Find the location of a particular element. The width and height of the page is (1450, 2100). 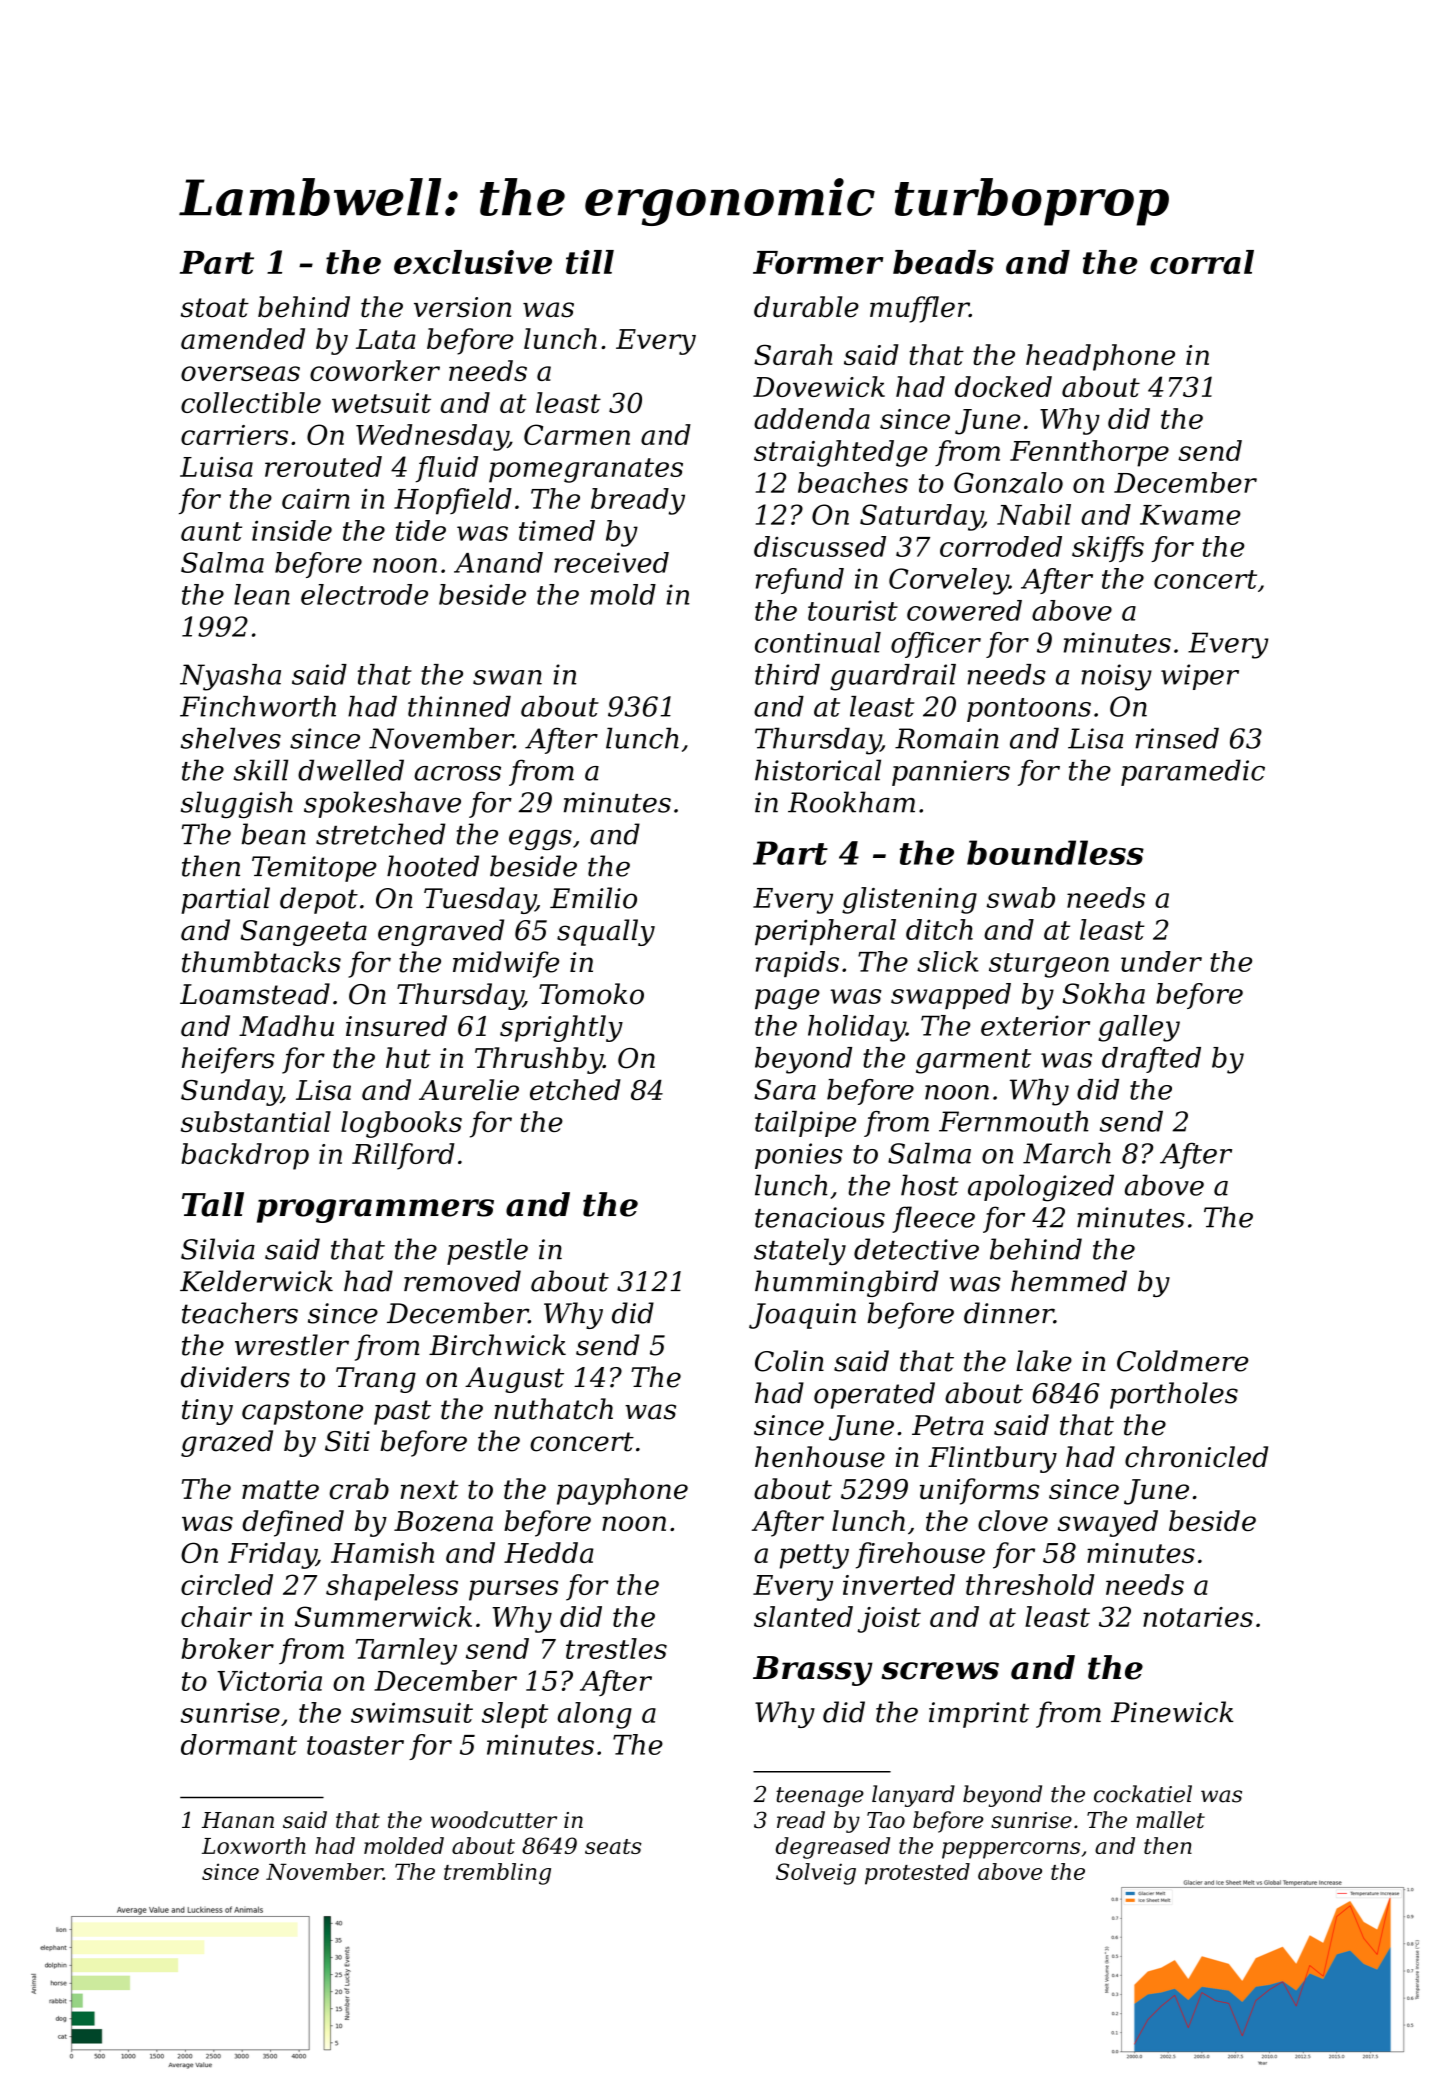

amended is located at coordinates (243, 338).
